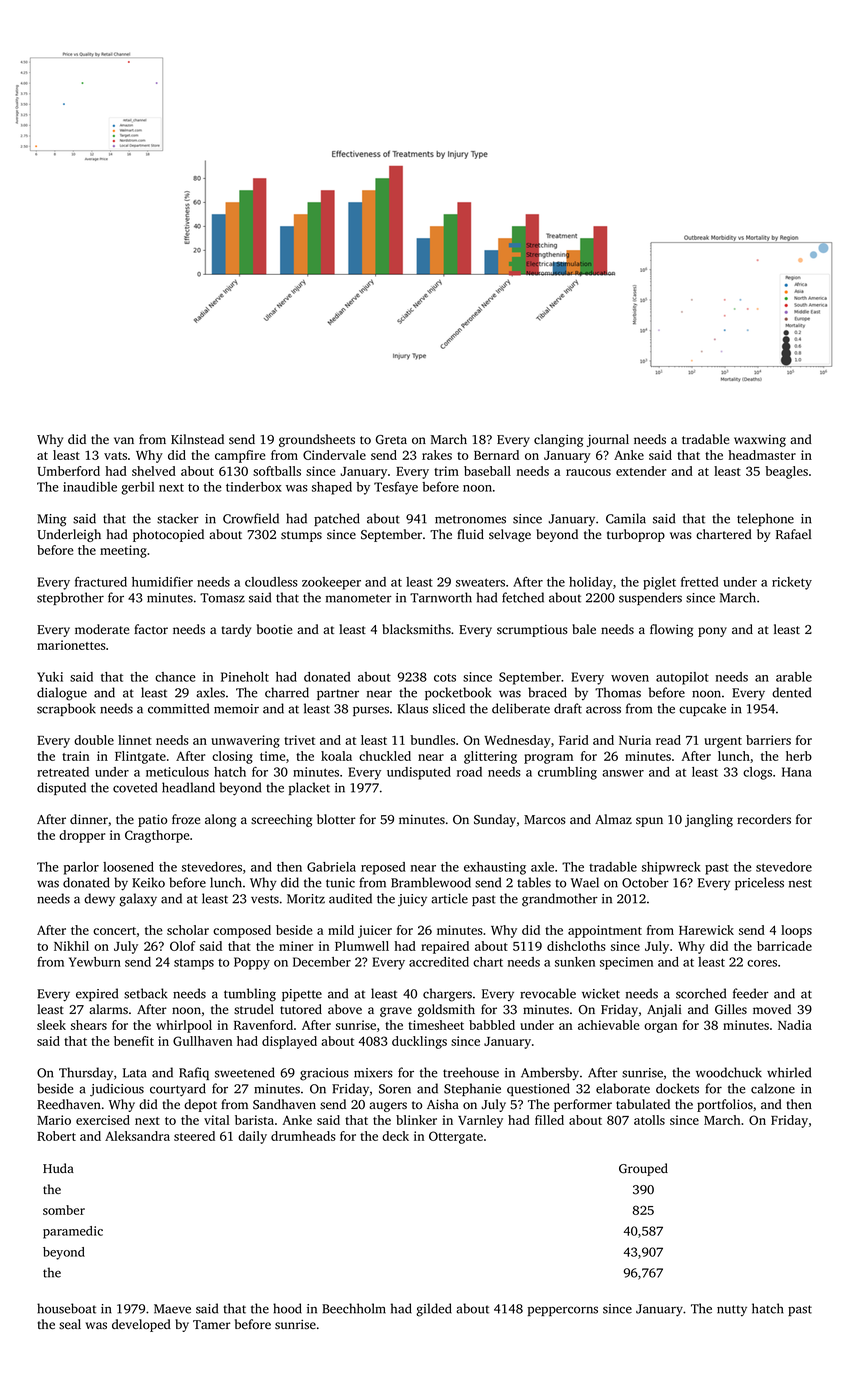 This document has width=849, height=1400. What do you see at coordinates (95, 962) in the document?
I see `Yewburn` at bounding box center [95, 962].
